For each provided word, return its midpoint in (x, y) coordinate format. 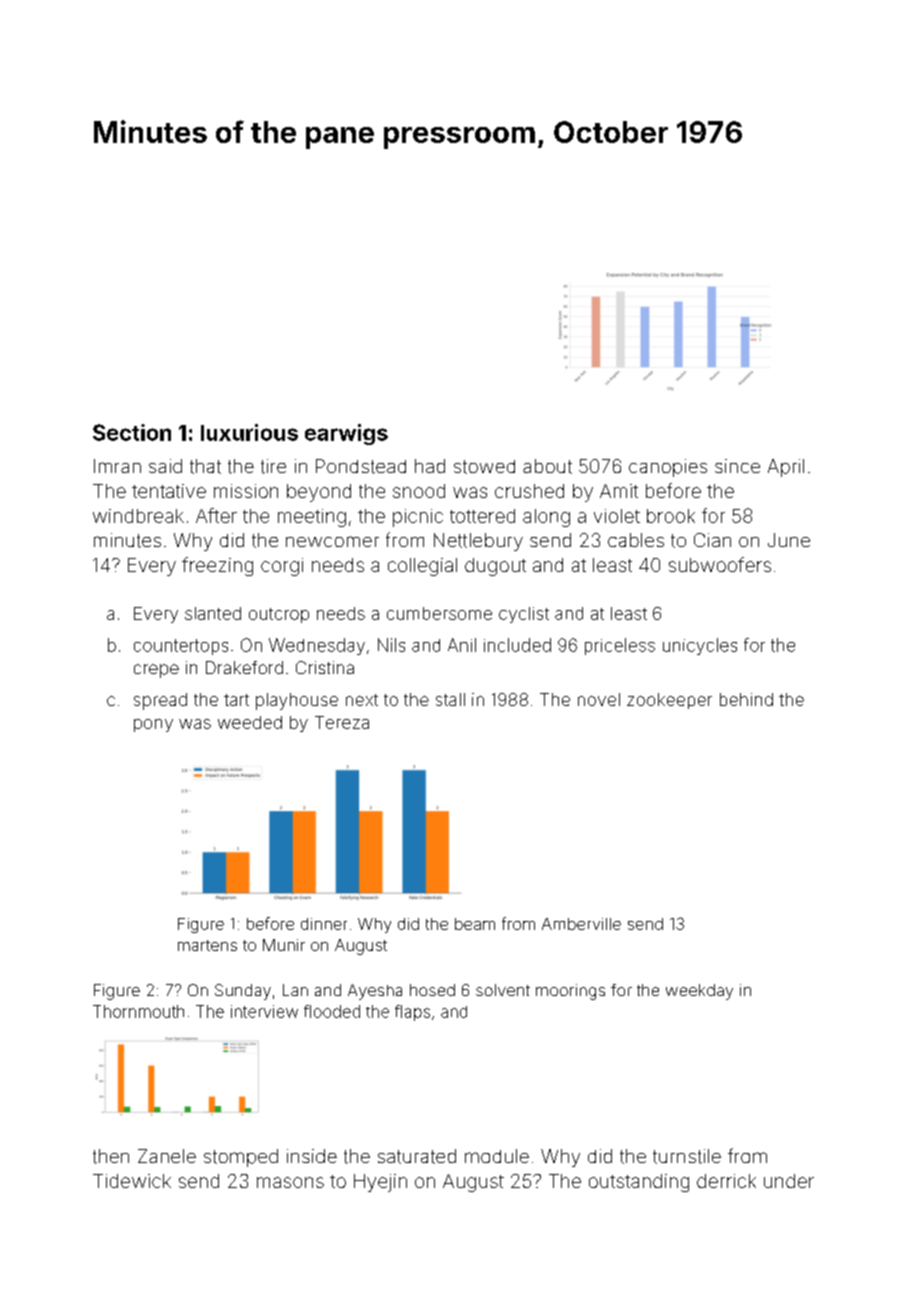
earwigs (346, 434)
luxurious (249, 432)
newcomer (332, 541)
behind (746, 699)
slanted (213, 613)
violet (617, 516)
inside (312, 1156)
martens (207, 945)
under (789, 1181)
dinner (324, 924)
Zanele (167, 1156)
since (737, 466)
